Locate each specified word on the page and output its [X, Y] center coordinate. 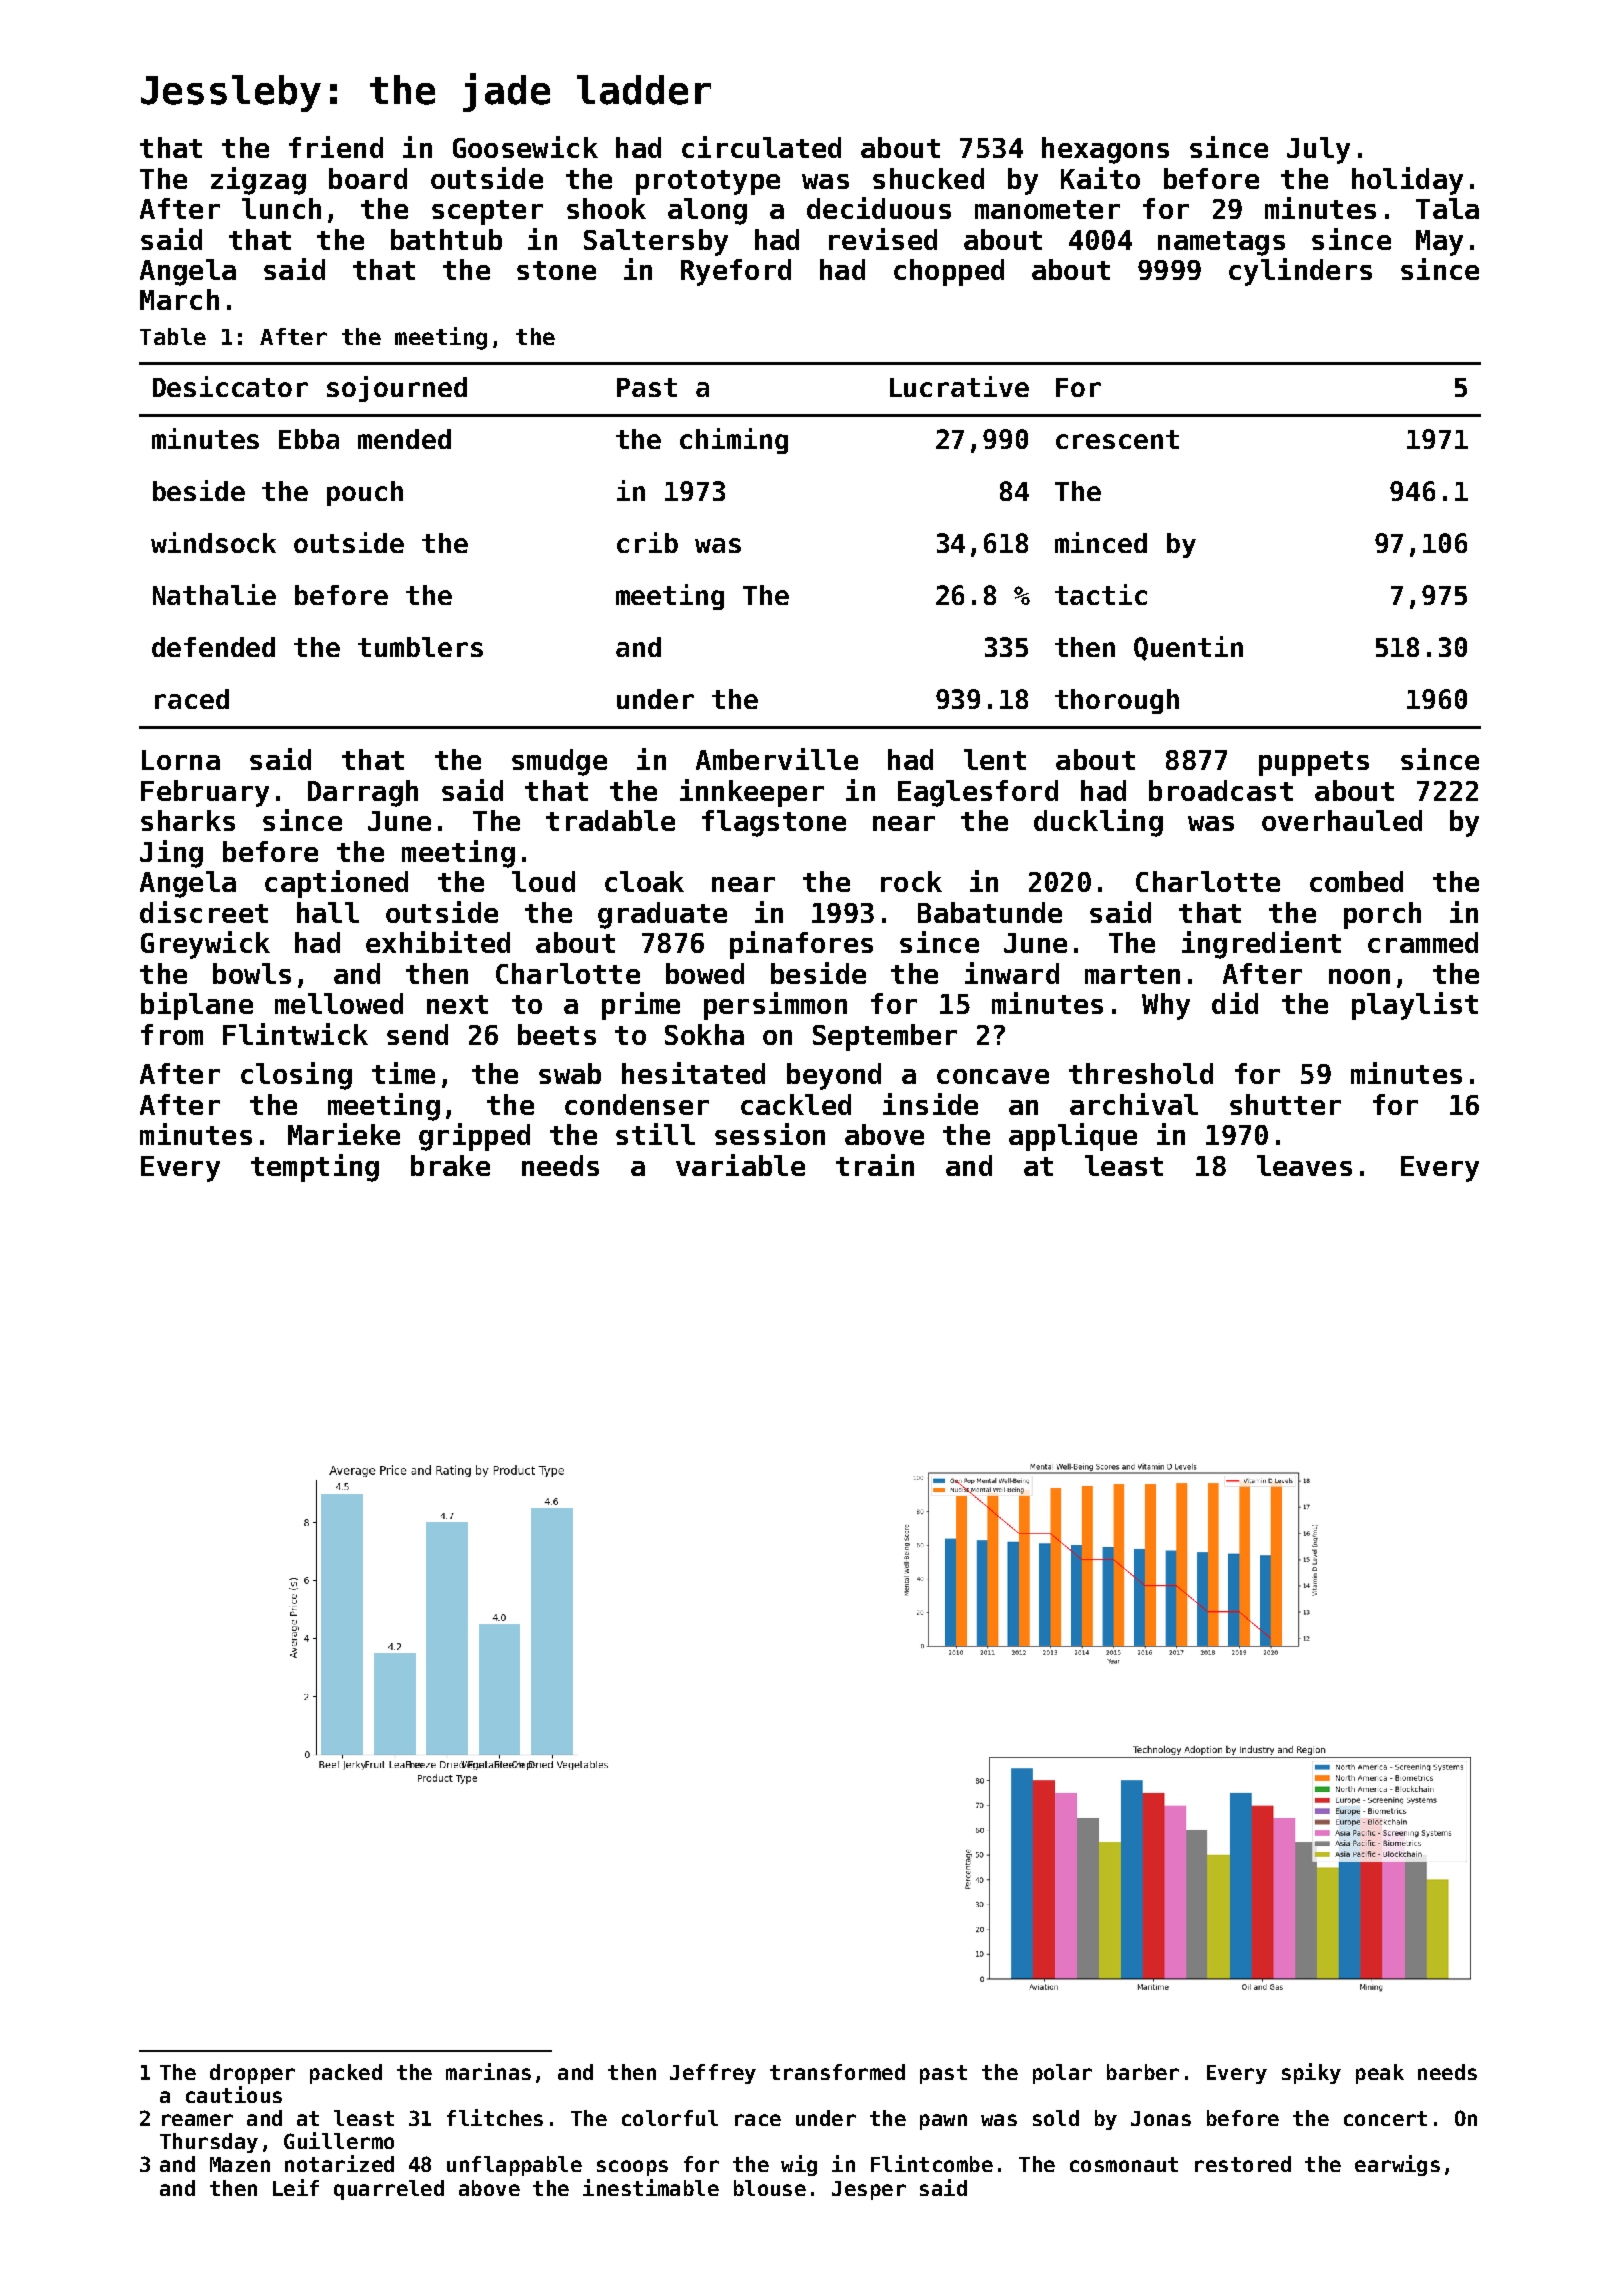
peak [1380, 2074]
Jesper [869, 2190]
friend [336, 147]
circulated [761, 147]
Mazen [240, 2164]
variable [740, 1165]
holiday [1407, 181]
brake [450, 1165]
